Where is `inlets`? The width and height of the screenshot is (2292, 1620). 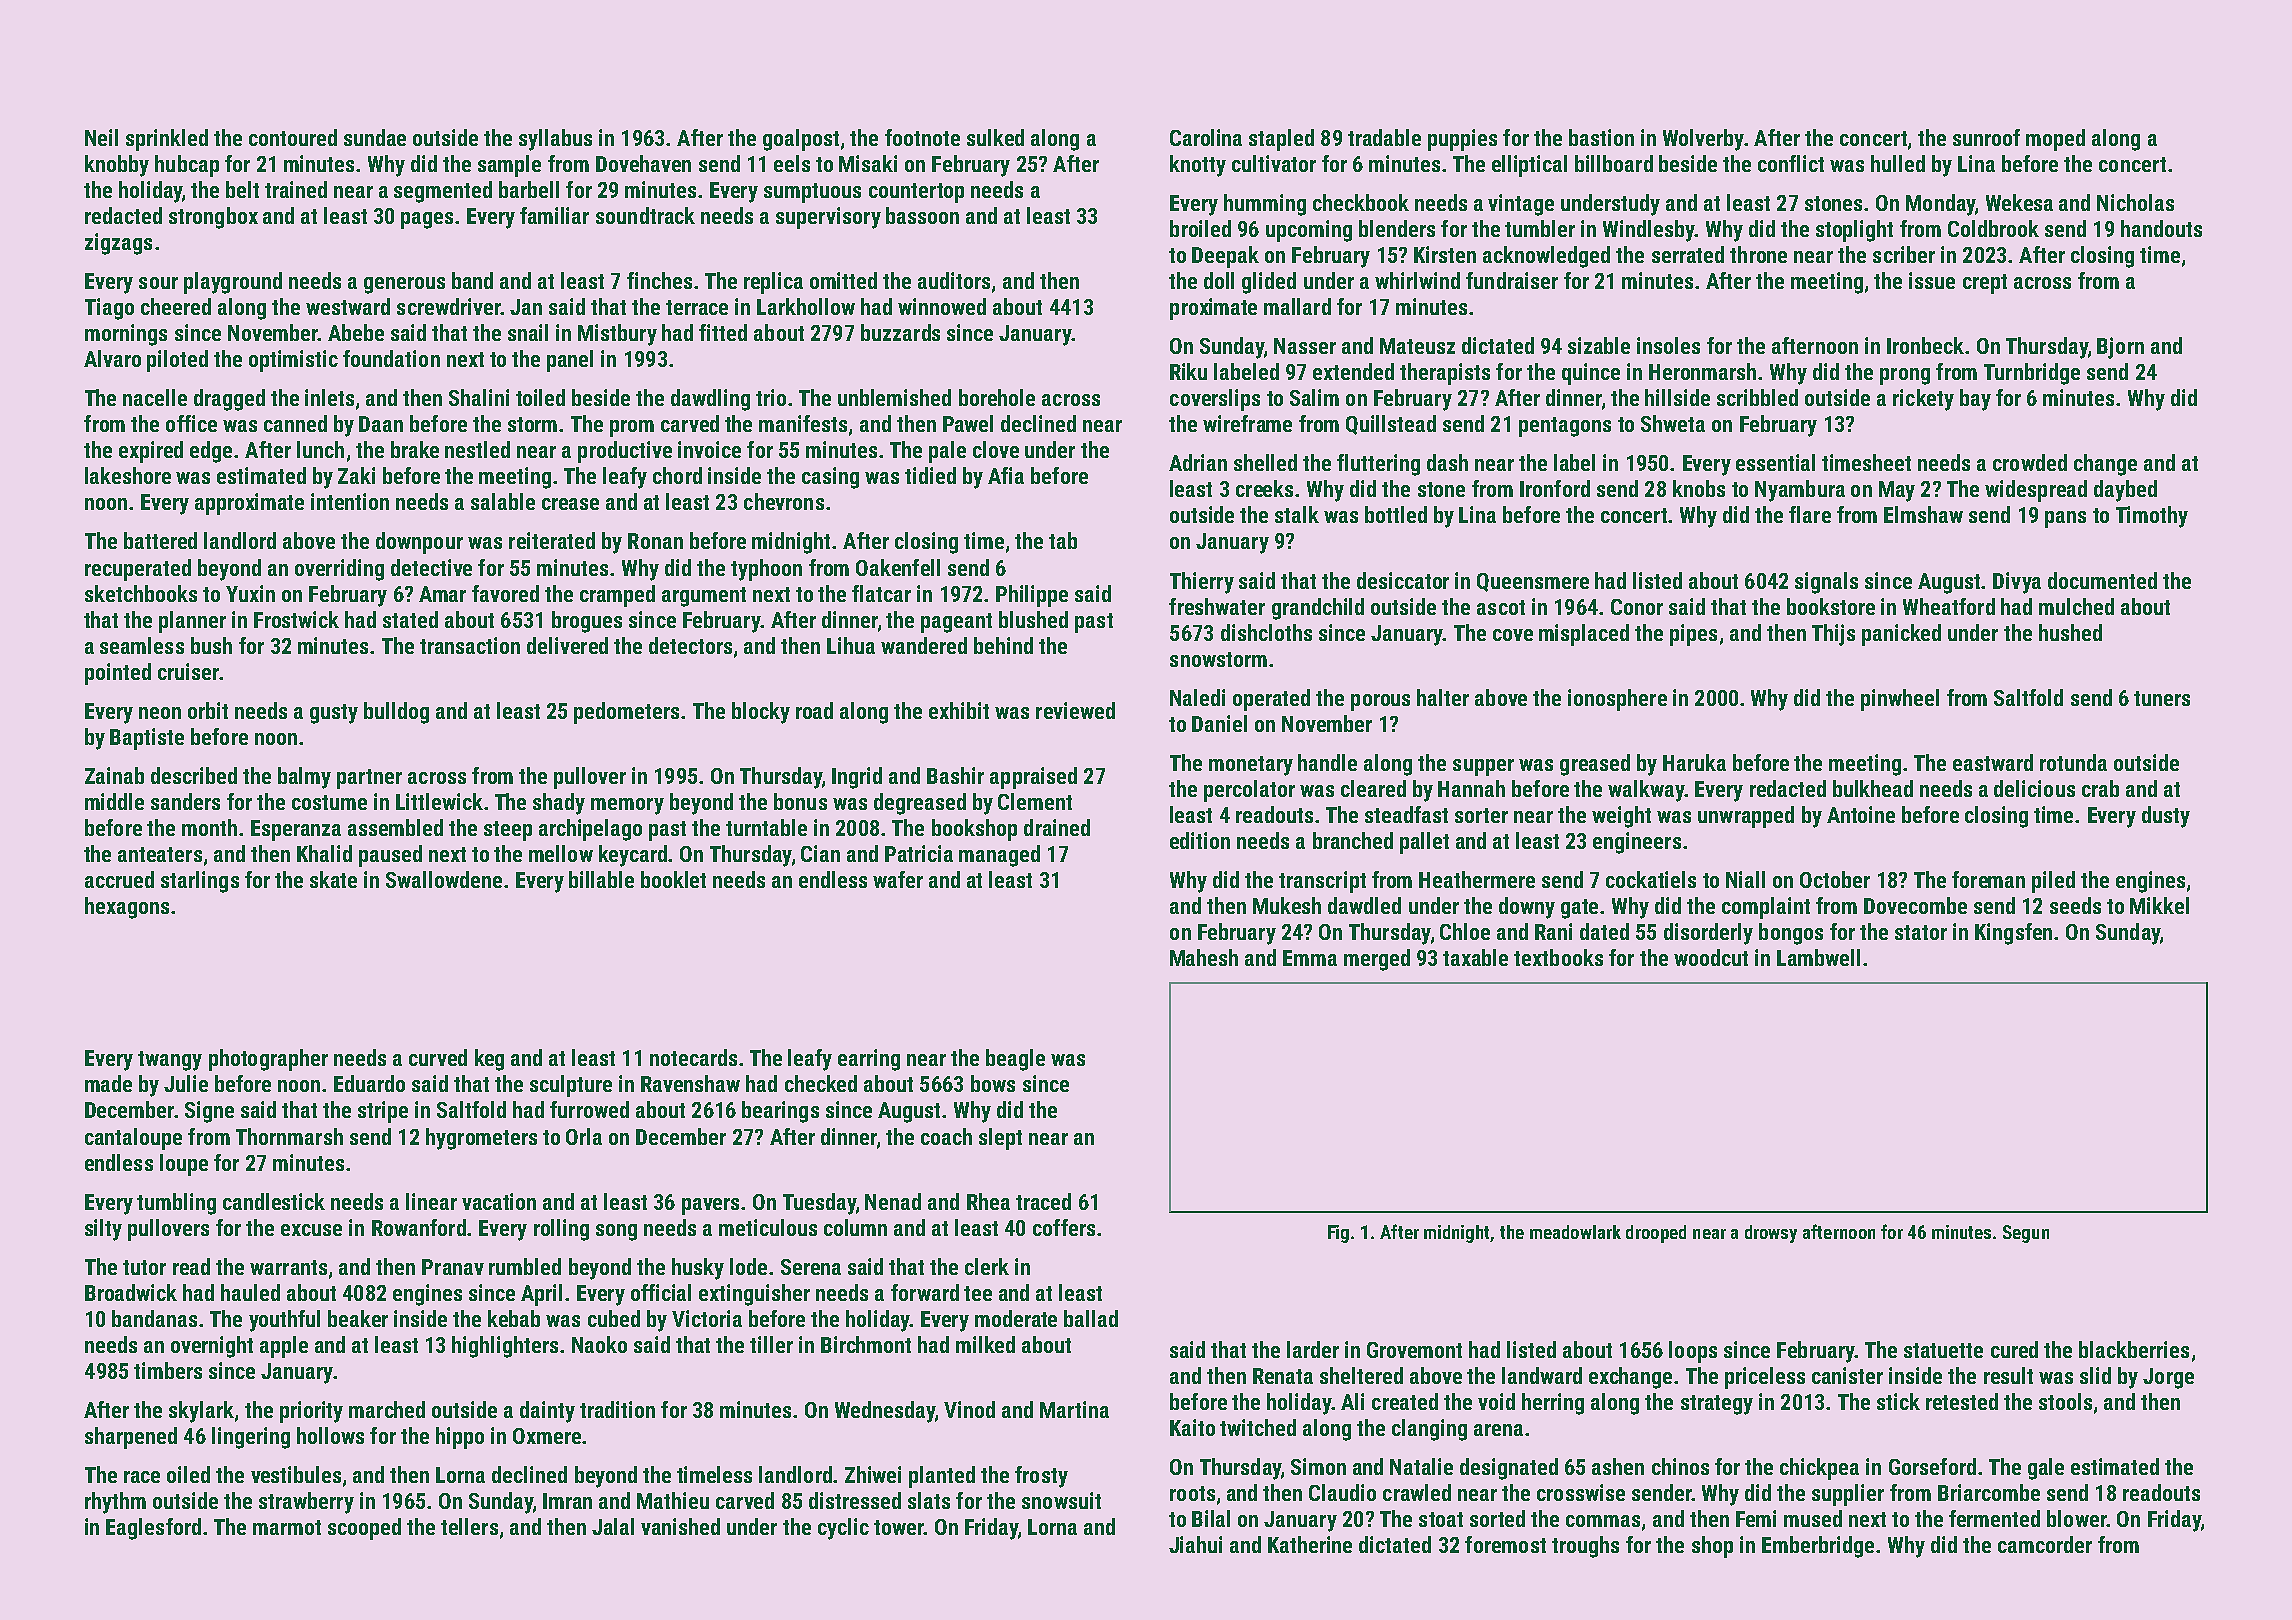
inlets is located at coordinates (329, 397).
